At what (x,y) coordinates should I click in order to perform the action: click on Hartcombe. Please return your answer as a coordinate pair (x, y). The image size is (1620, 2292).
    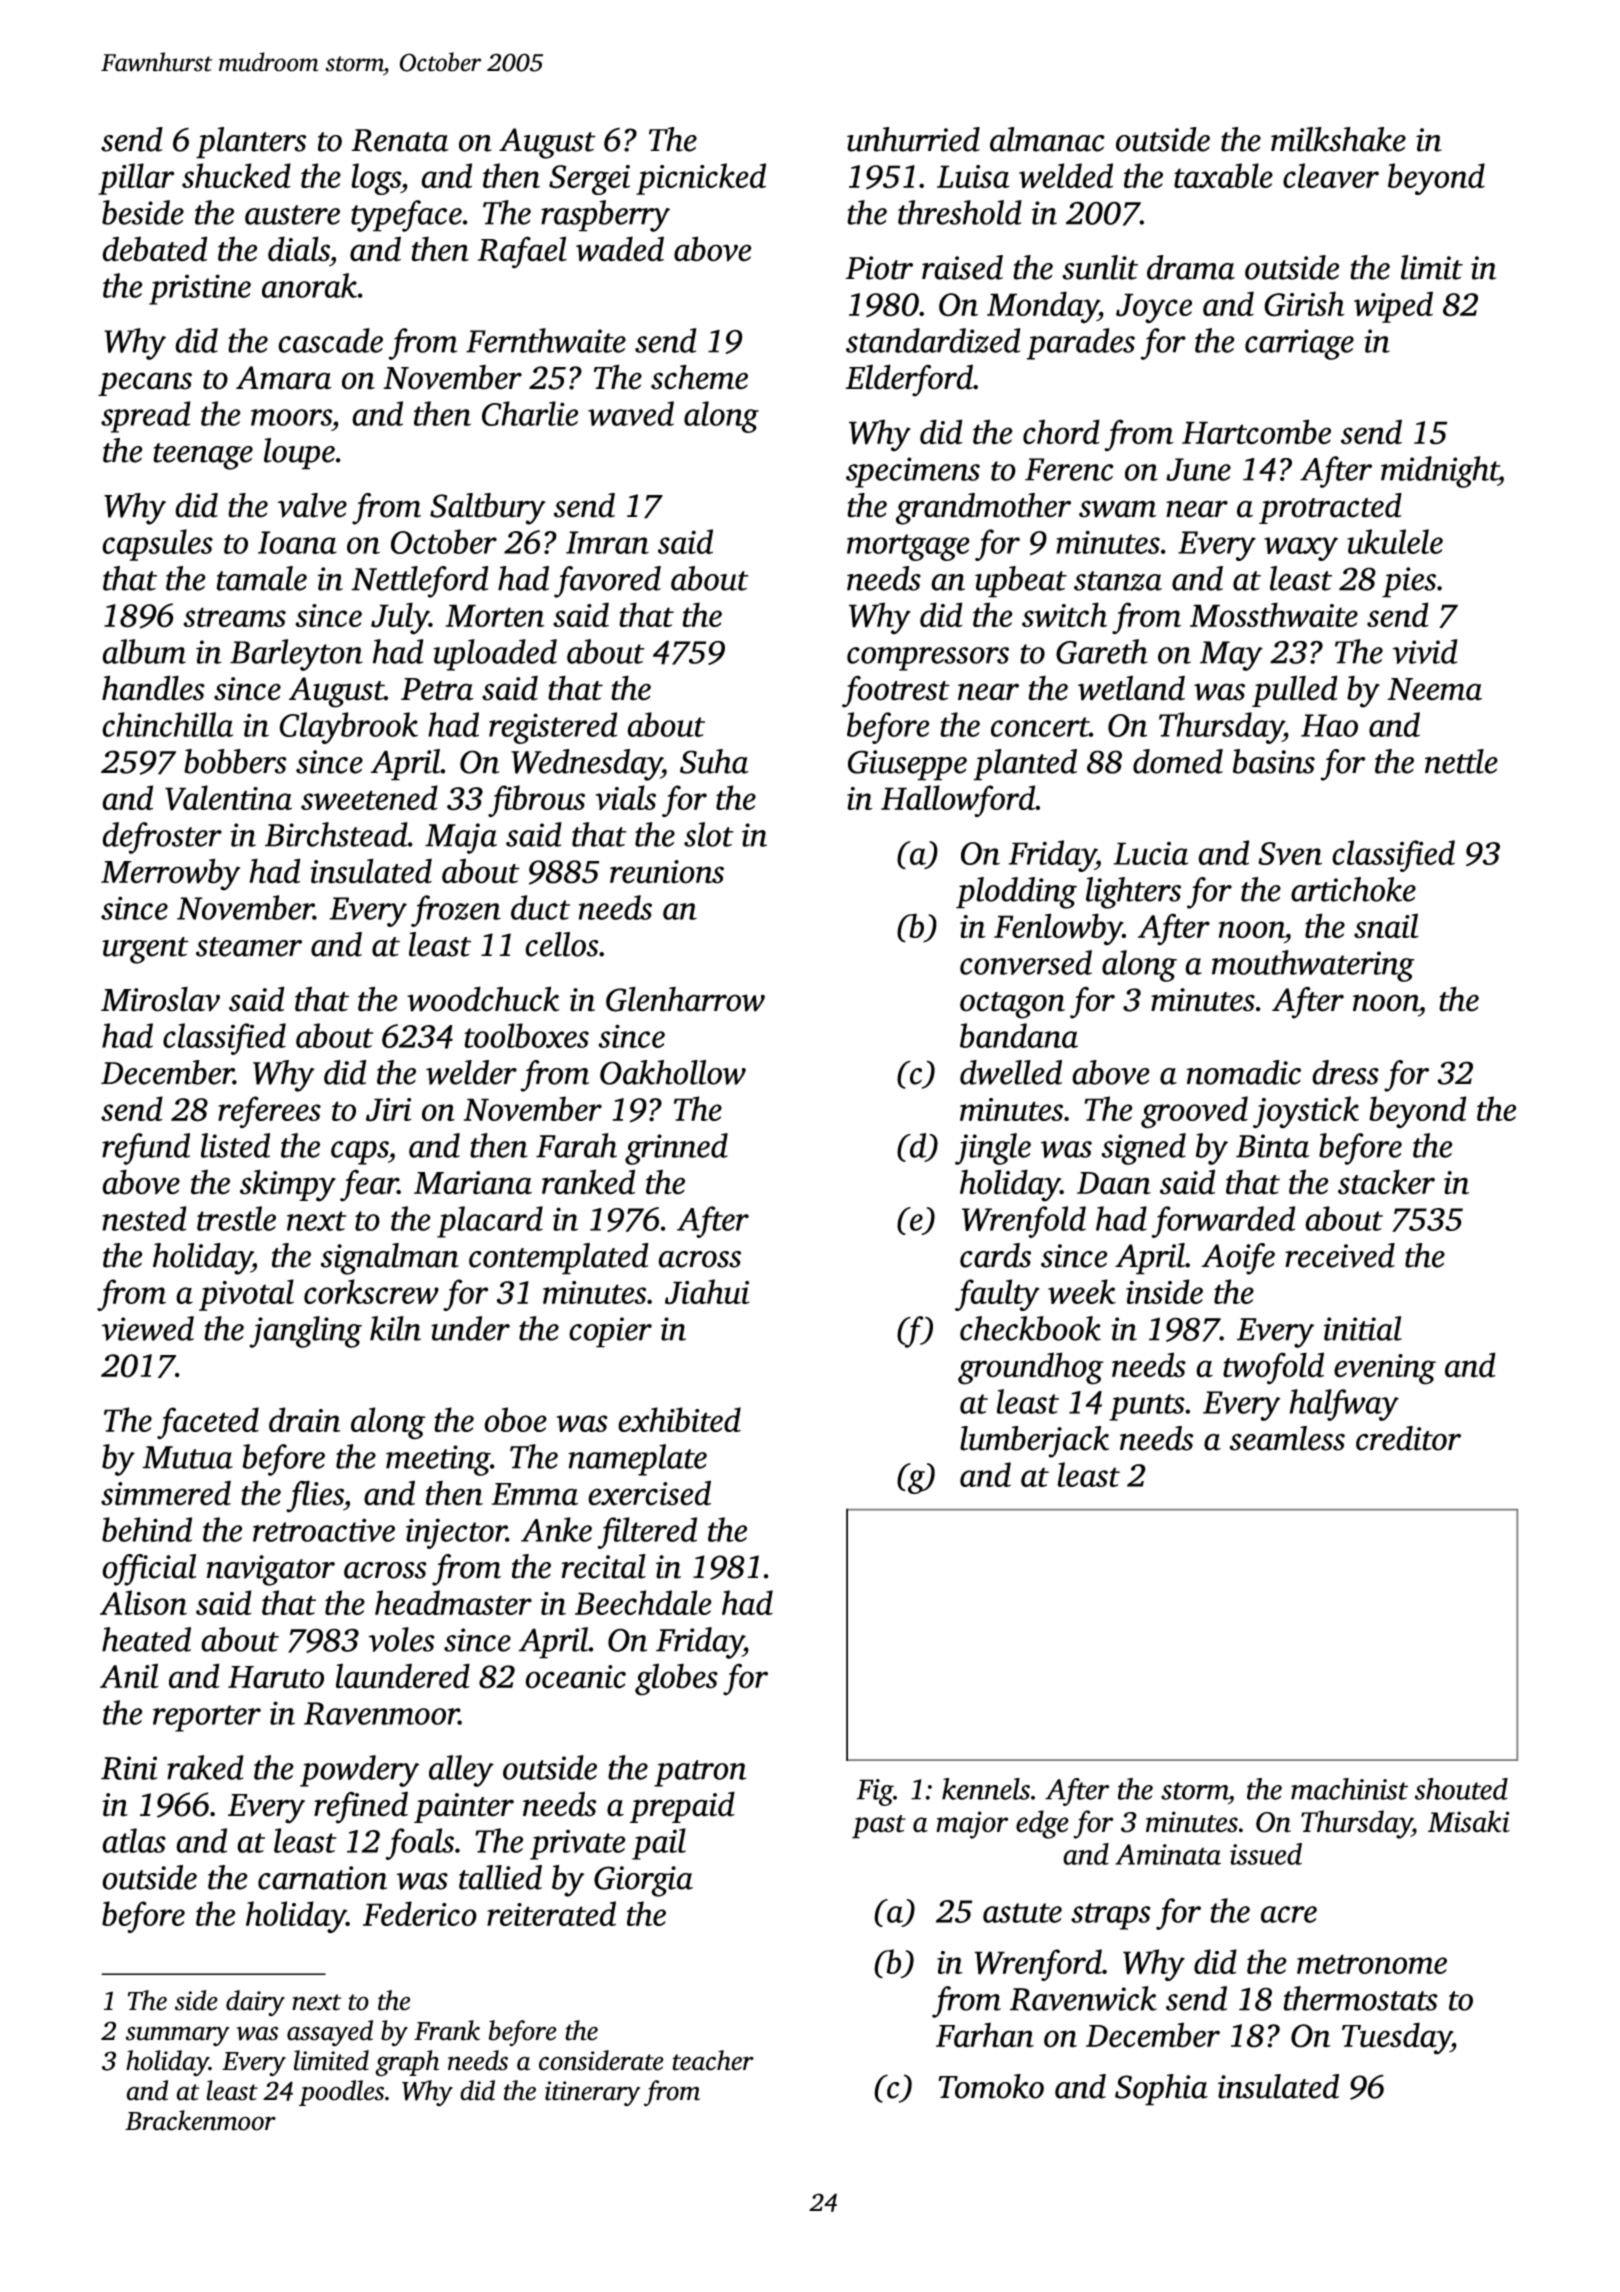
    Looking at the image, I should click on (1256, 432).
